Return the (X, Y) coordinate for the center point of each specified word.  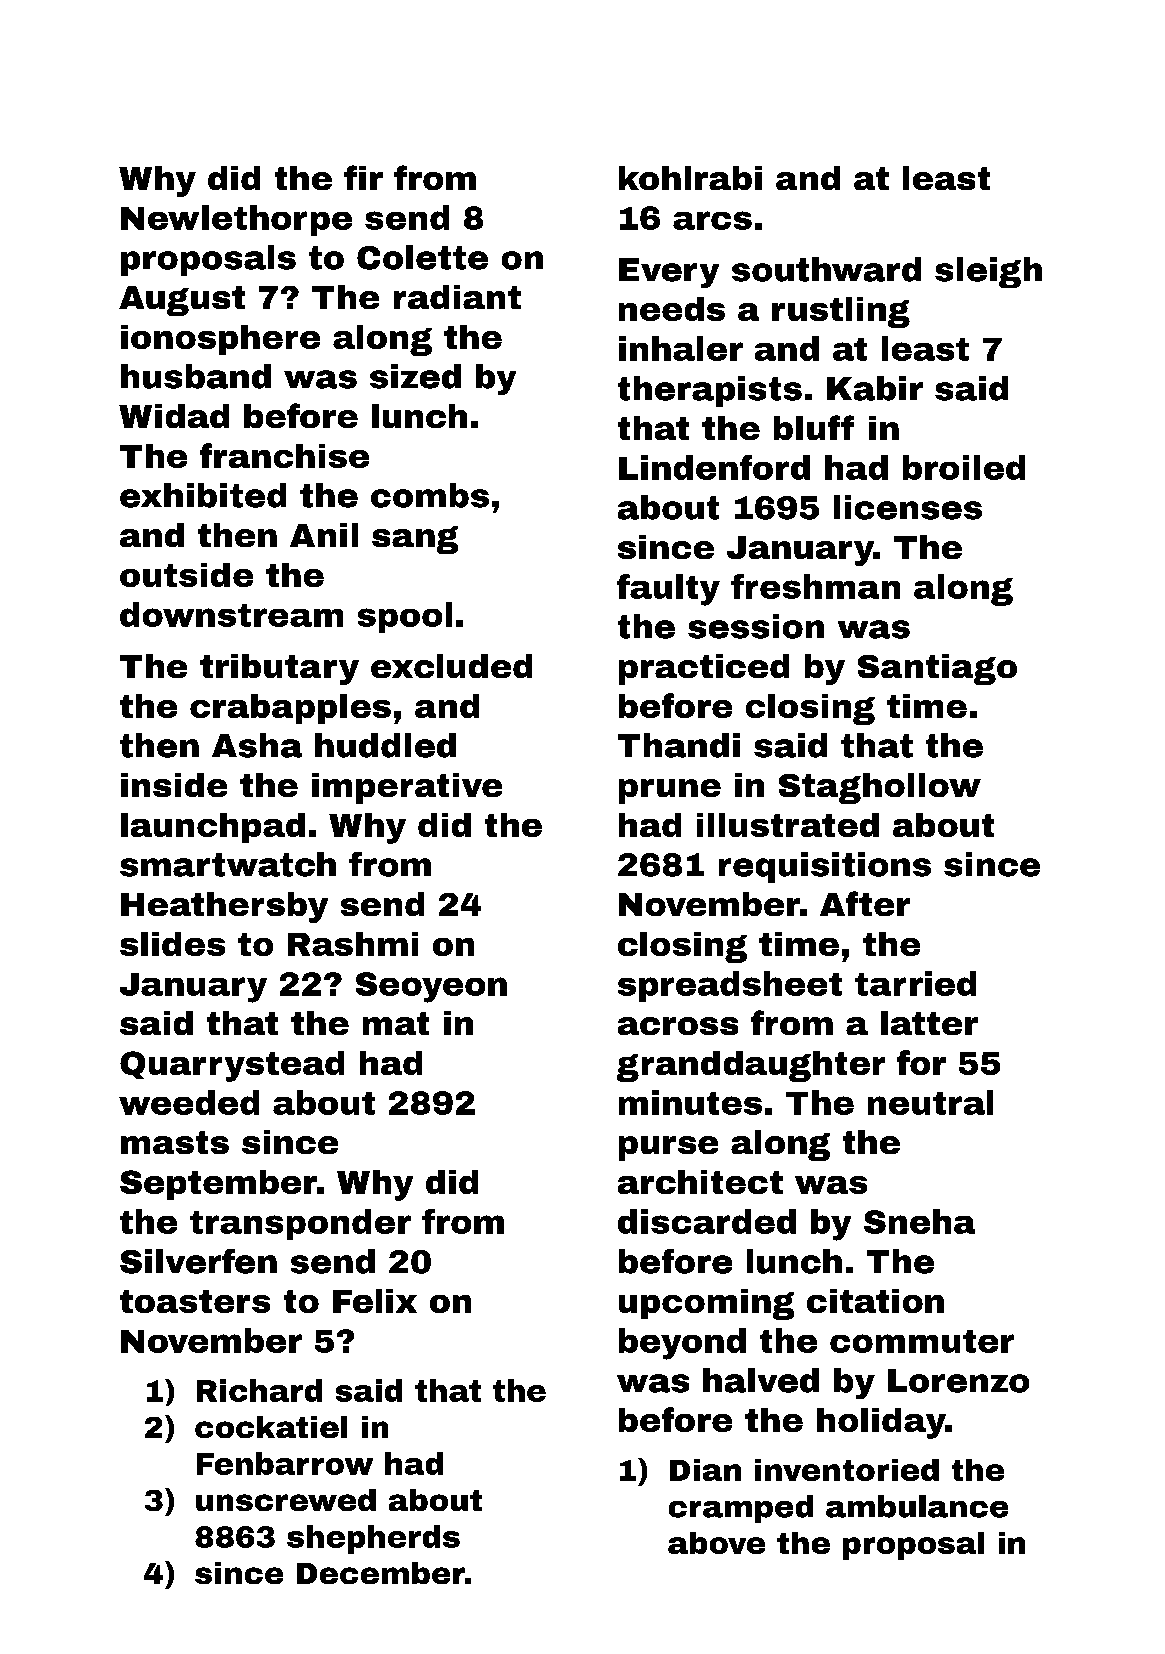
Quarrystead (232, 1066)
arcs (712, 220)
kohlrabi (690, 178)
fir (363, 177)
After (865, 903)
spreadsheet (730, 986)
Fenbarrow (285, 1463)
